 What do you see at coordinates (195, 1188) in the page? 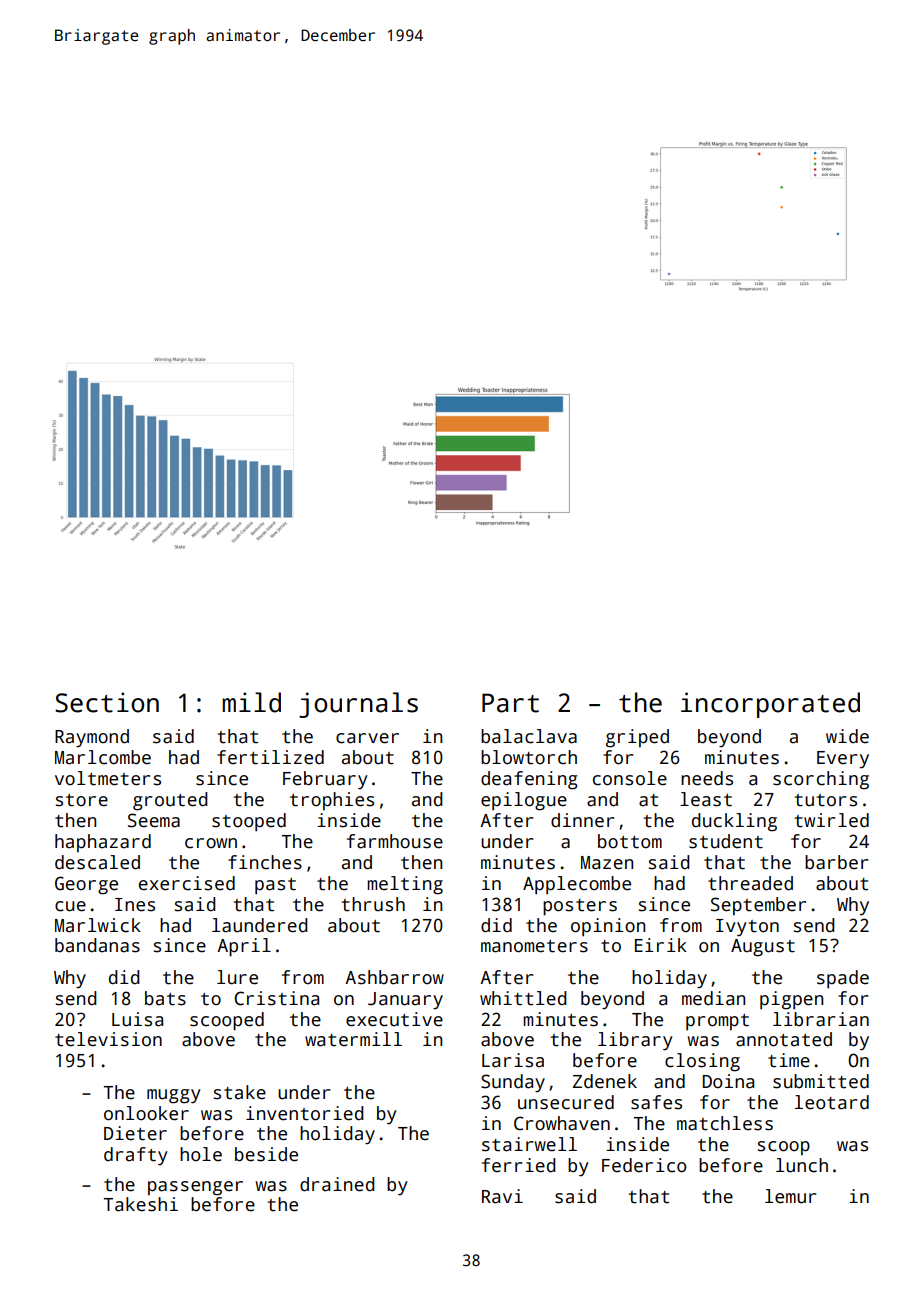
I see `passenger` at bounding box center [195, 1188].
